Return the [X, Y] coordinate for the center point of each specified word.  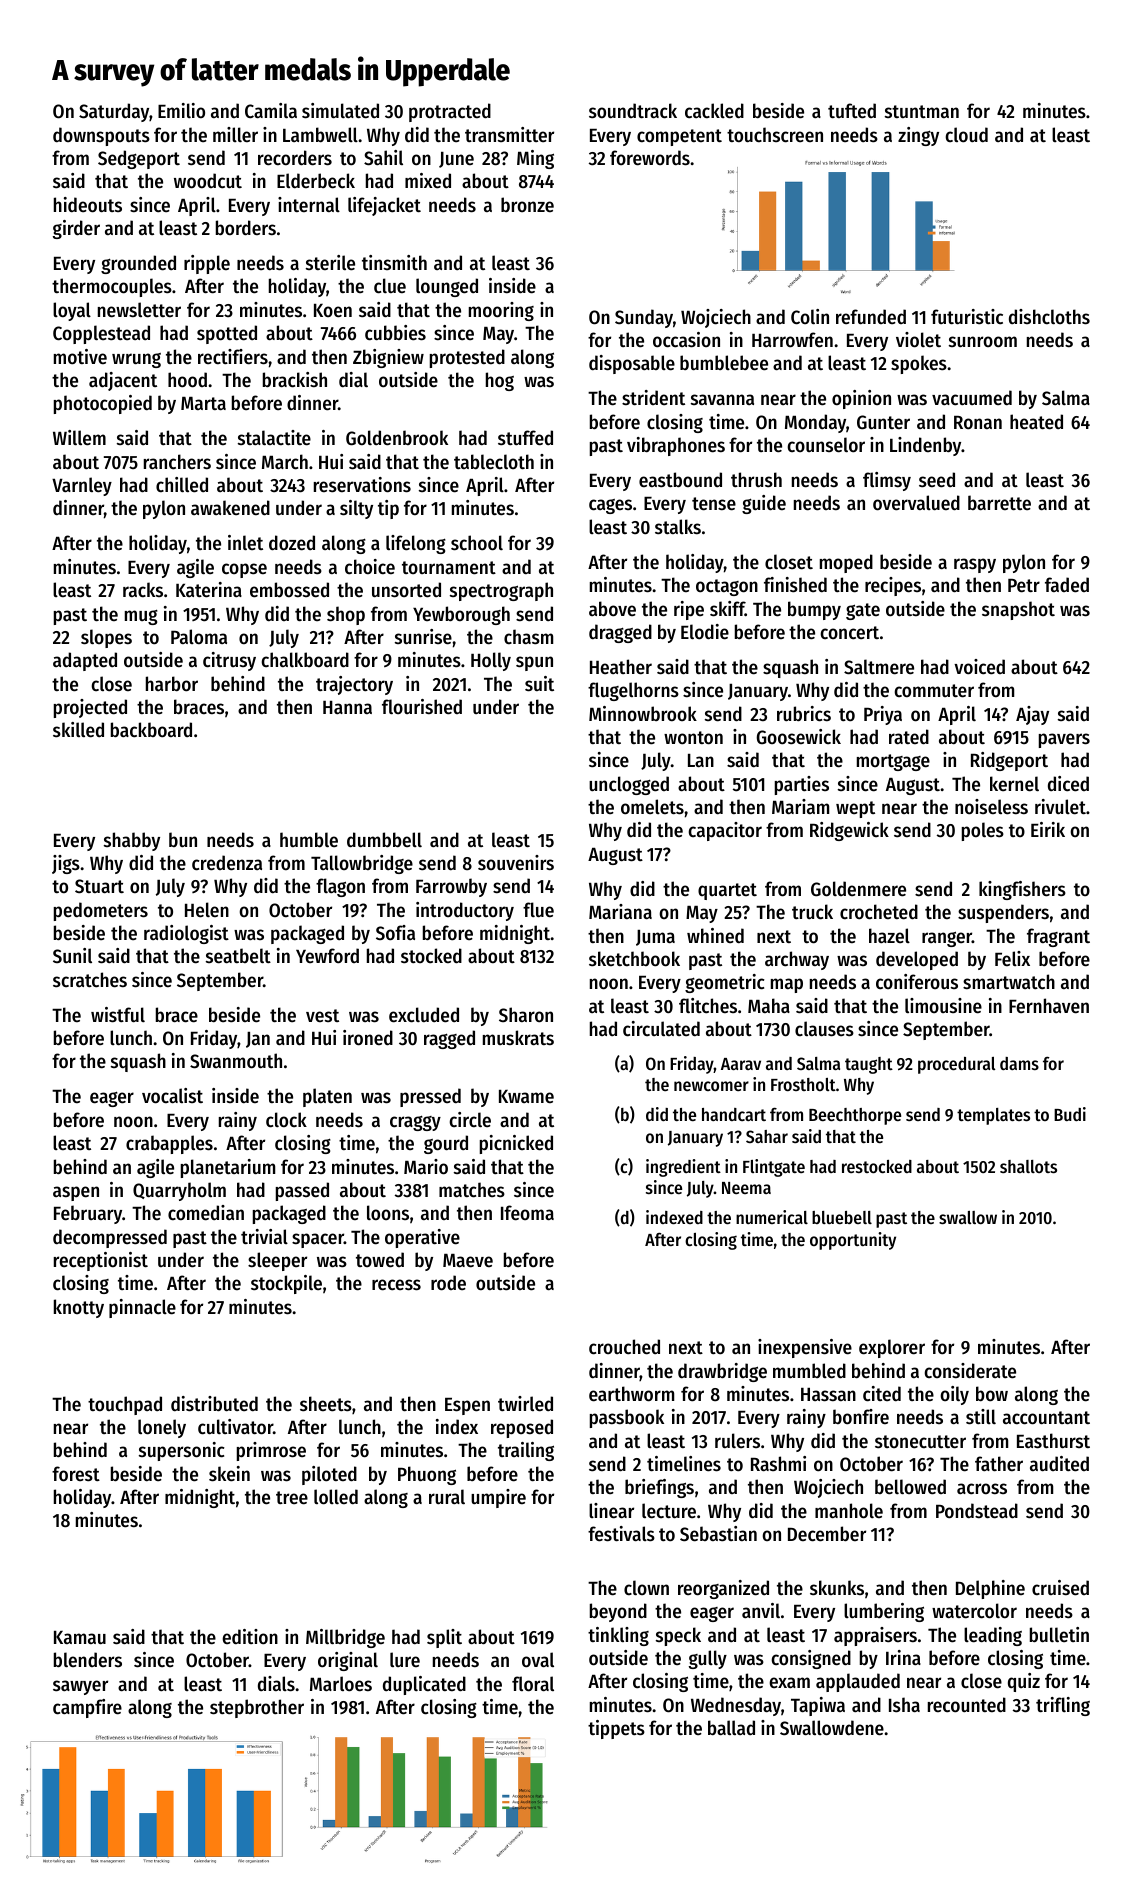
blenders [88, 1659]
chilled [182, 485]
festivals [621, 1534]
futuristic [967, 317]
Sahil [383, 158]
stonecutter [920, 1442]
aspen [76, 1193]
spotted [227, 334]
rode [448, 1283]
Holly [491, 661]
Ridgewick [849, 831]
